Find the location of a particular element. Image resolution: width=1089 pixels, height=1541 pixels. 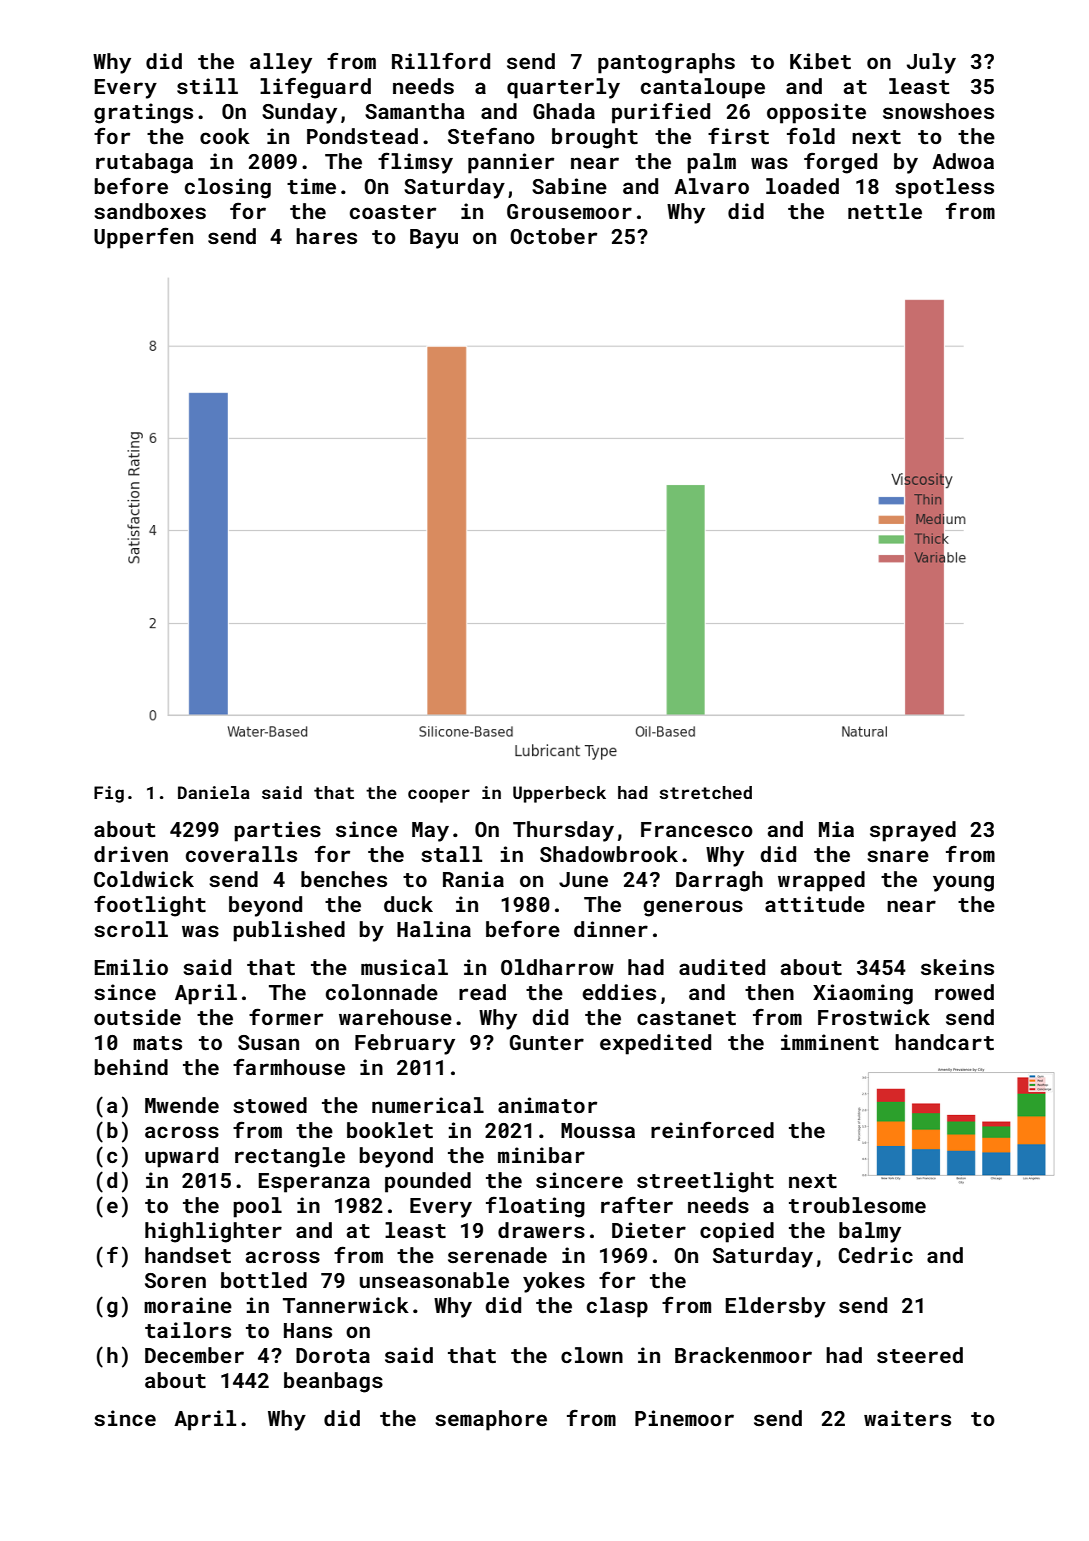

Grousemoor is located at coordinates (569, 211).
